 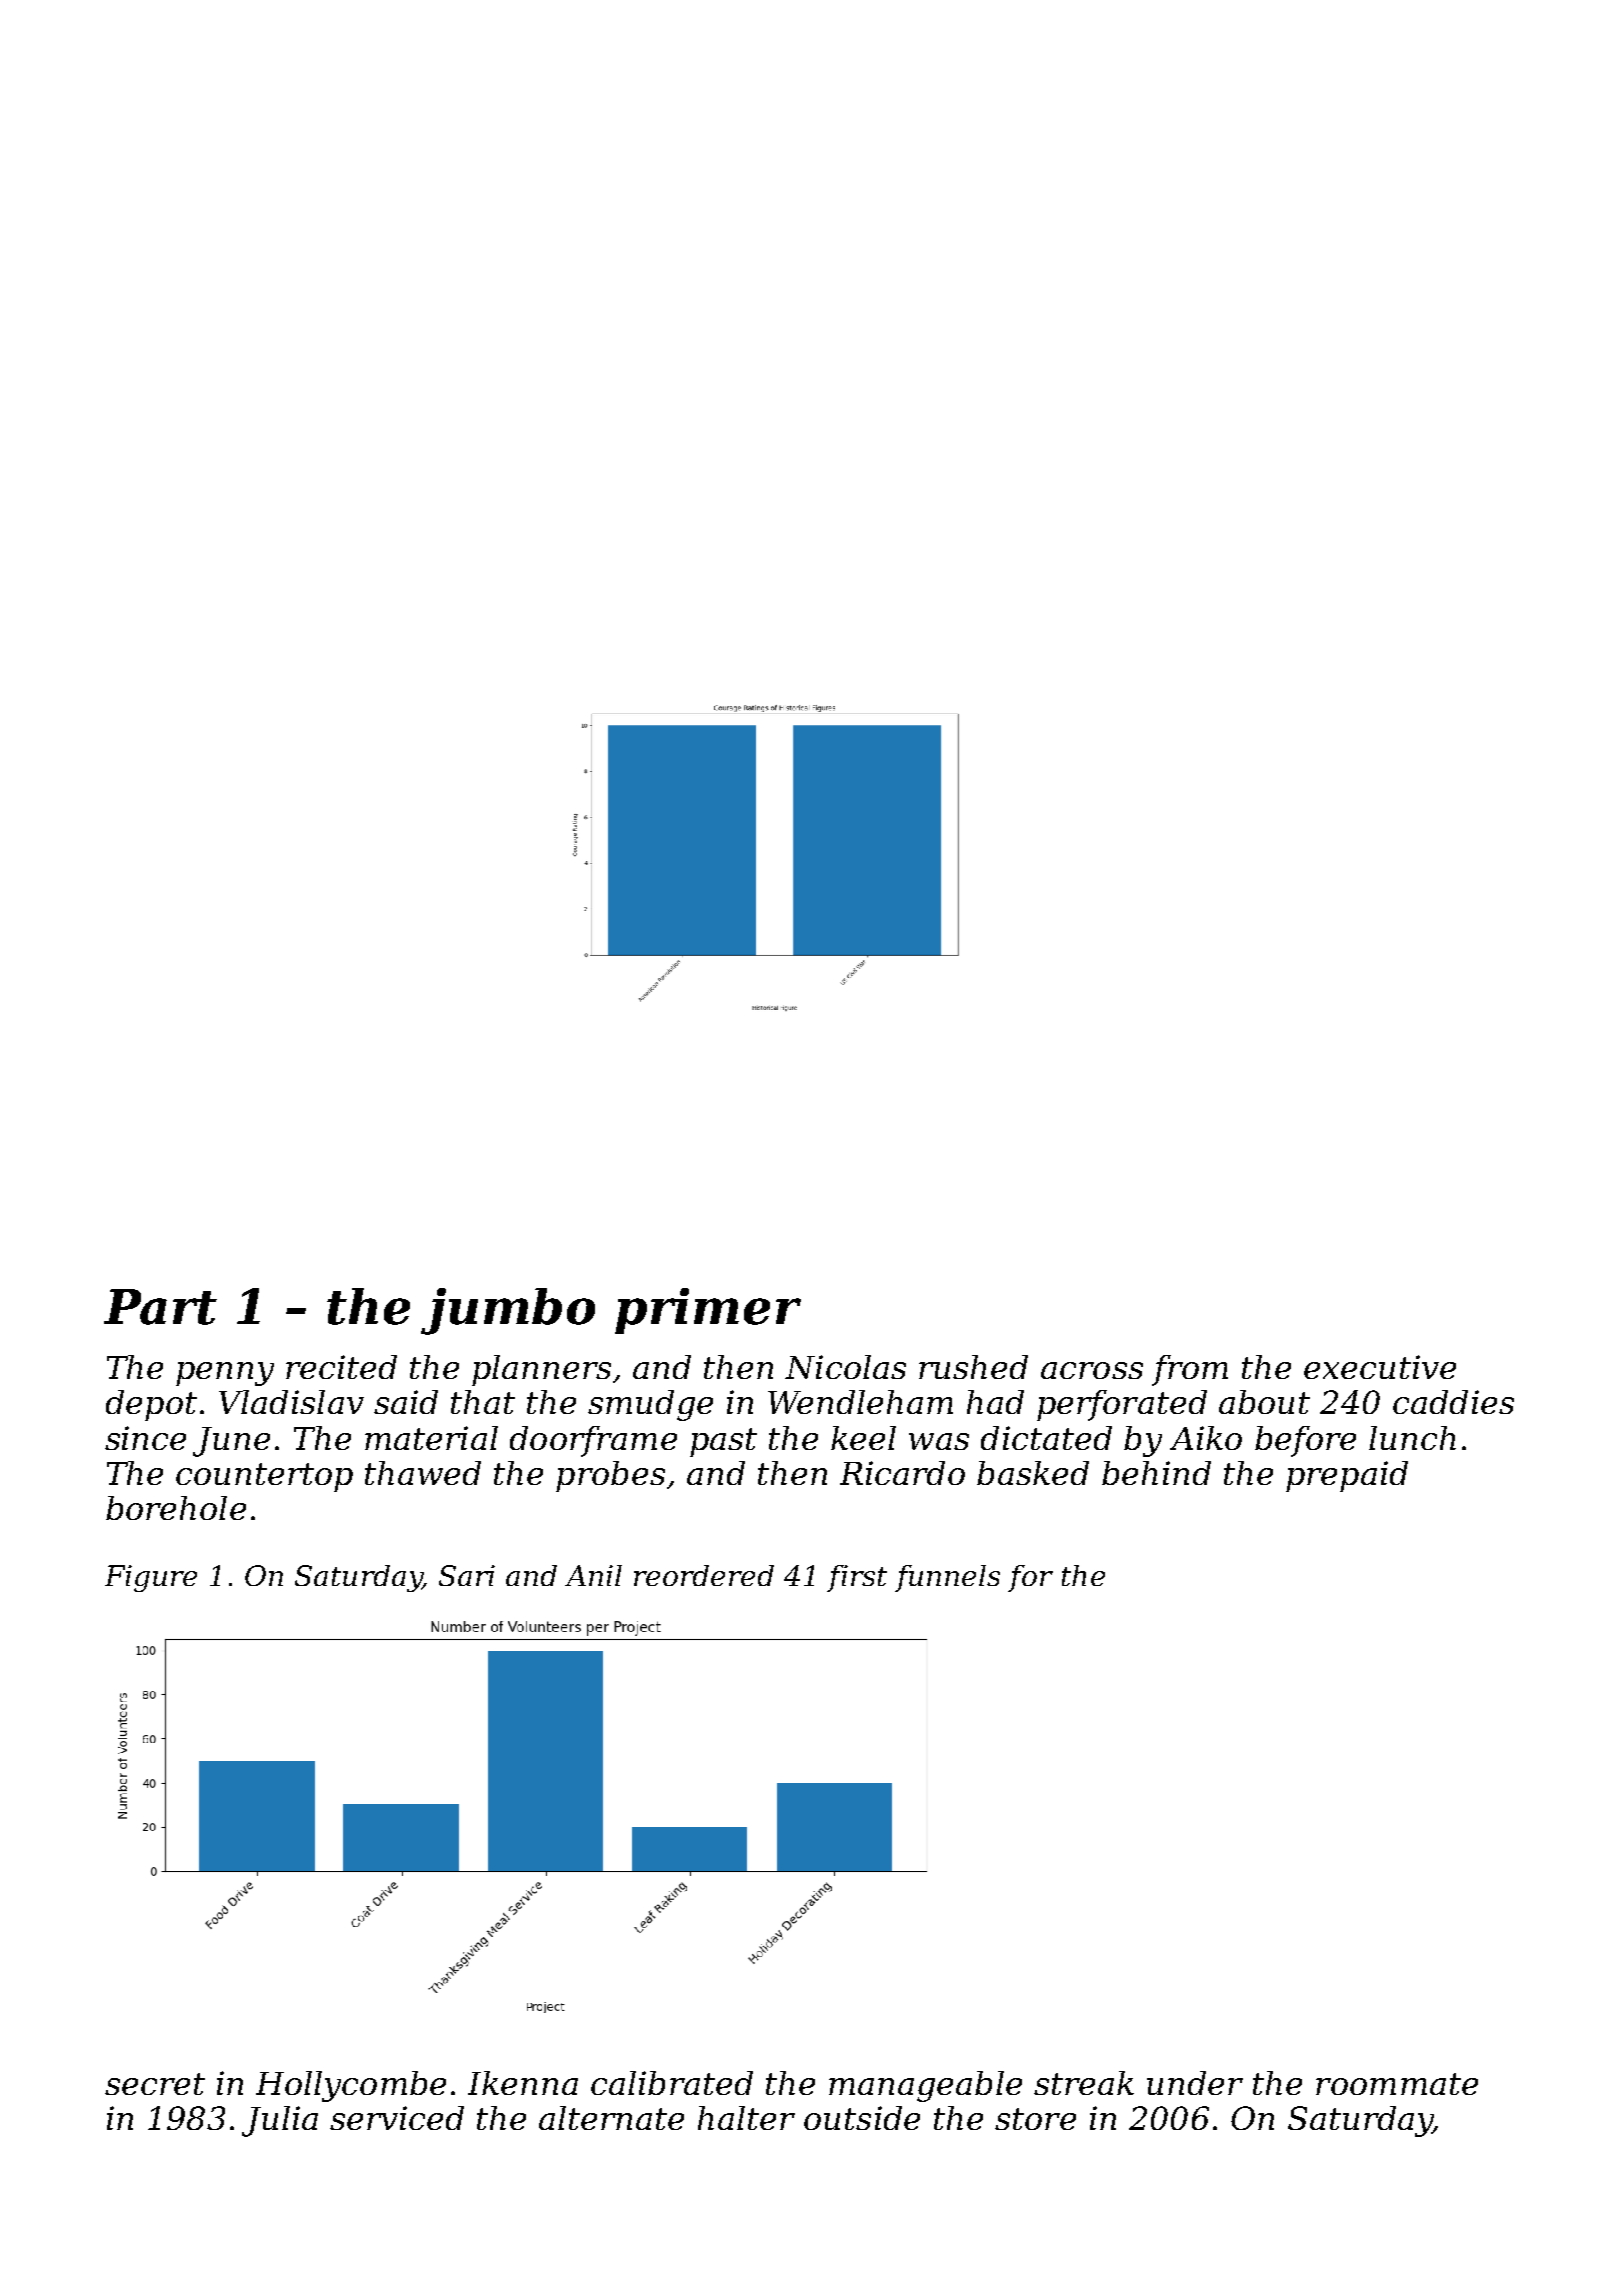 I want to click on prepaid, so click(x=1347, y=1476).
